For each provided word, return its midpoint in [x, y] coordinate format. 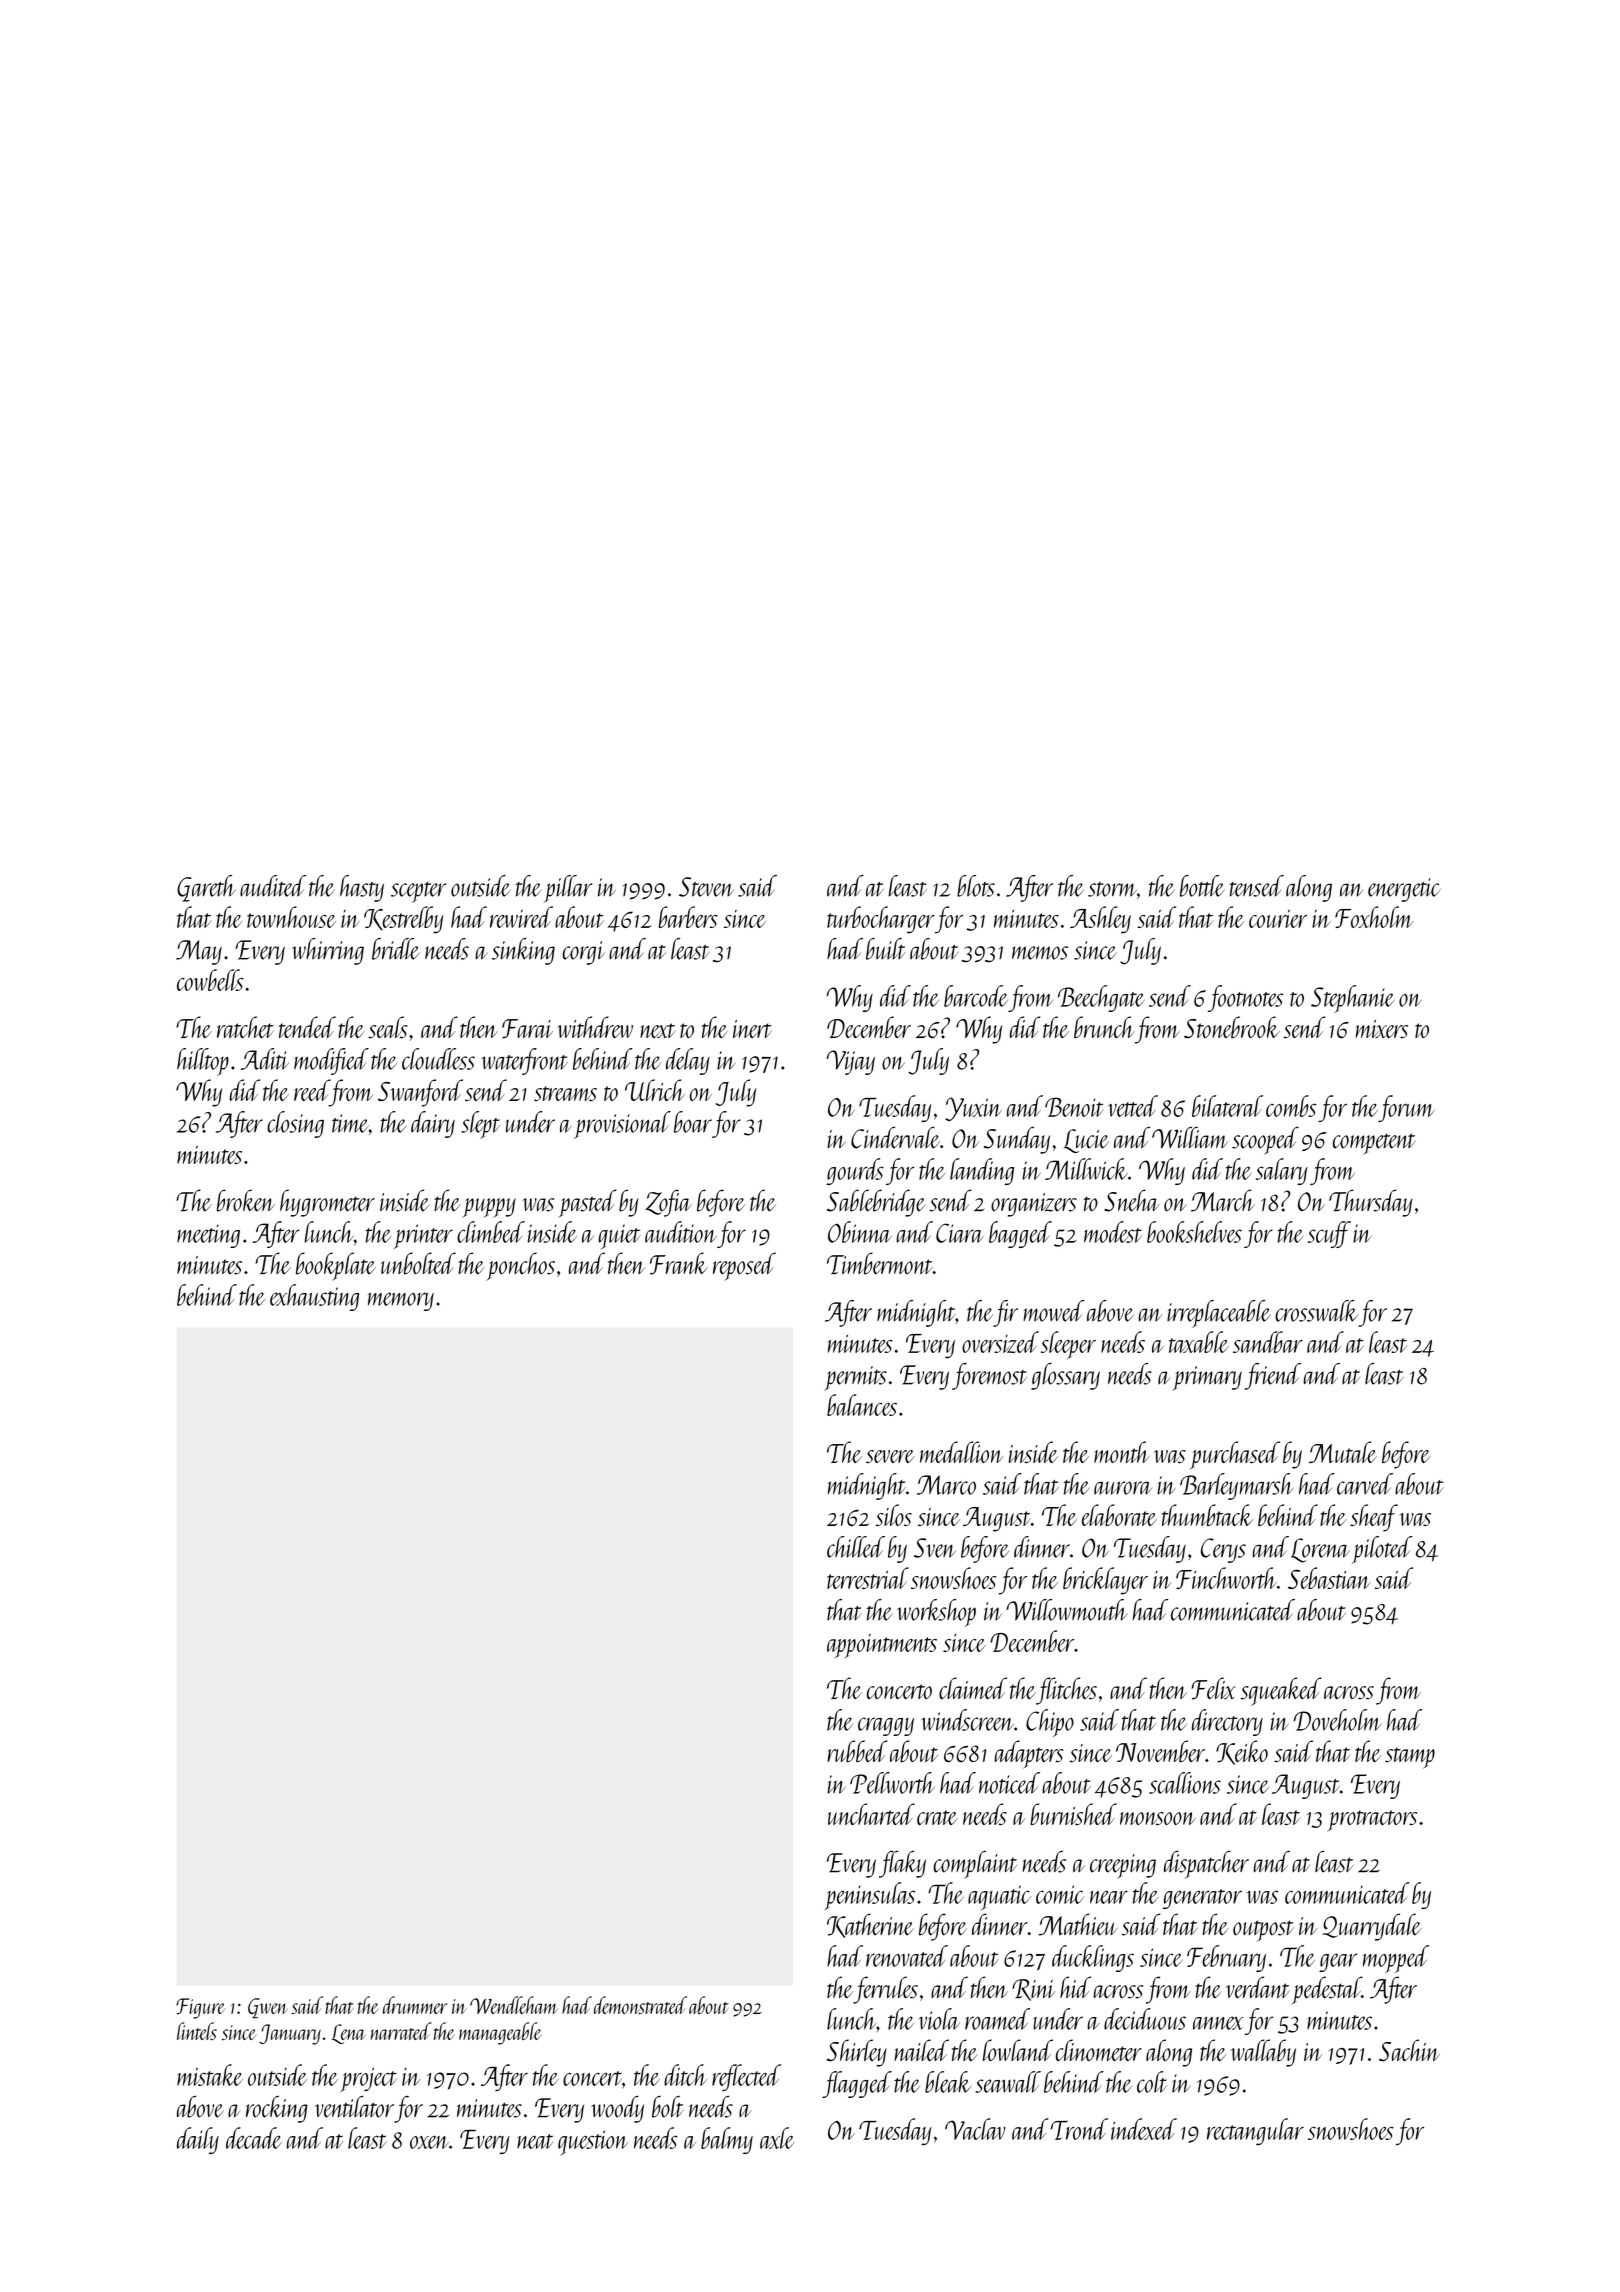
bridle [396, 949]
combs [1291, 1106]
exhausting [314, 1297]
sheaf [1374, 1518]
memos [1040, 953]
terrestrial [868, 1578]
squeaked [1281, 1691]
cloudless [438, 1059]
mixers [1382, 1029]
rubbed [857, 1751]
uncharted [871, 1814]
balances [862, 1405]
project [368, 2080]
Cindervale [895, 1137]
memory [401, 1301]
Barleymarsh [1236, 1486]
